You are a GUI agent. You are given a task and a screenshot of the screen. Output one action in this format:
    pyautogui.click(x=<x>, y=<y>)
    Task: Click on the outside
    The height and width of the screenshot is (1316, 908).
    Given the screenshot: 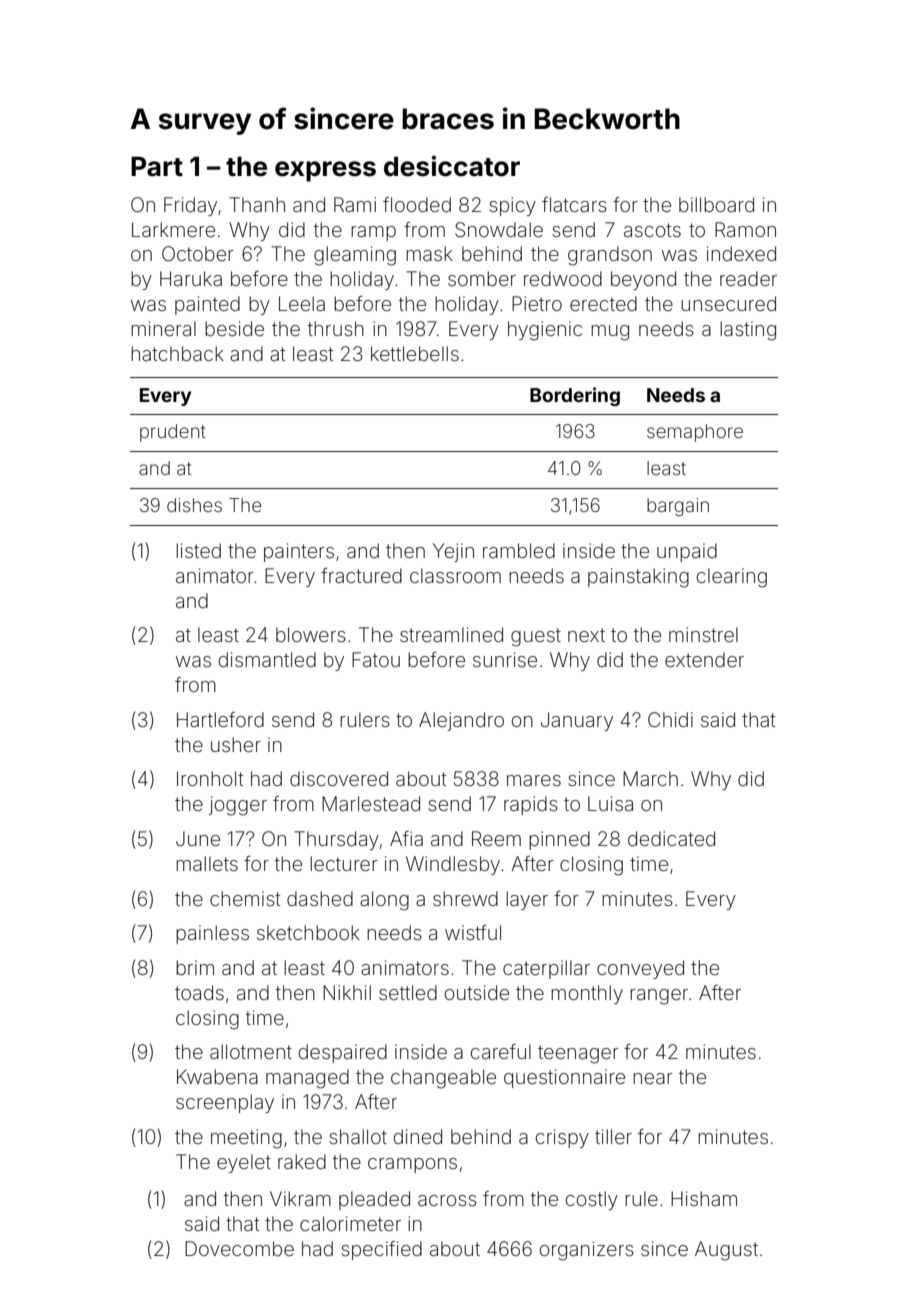 What is the action you would take?
    pyautogui.click(x=477, y=992)
